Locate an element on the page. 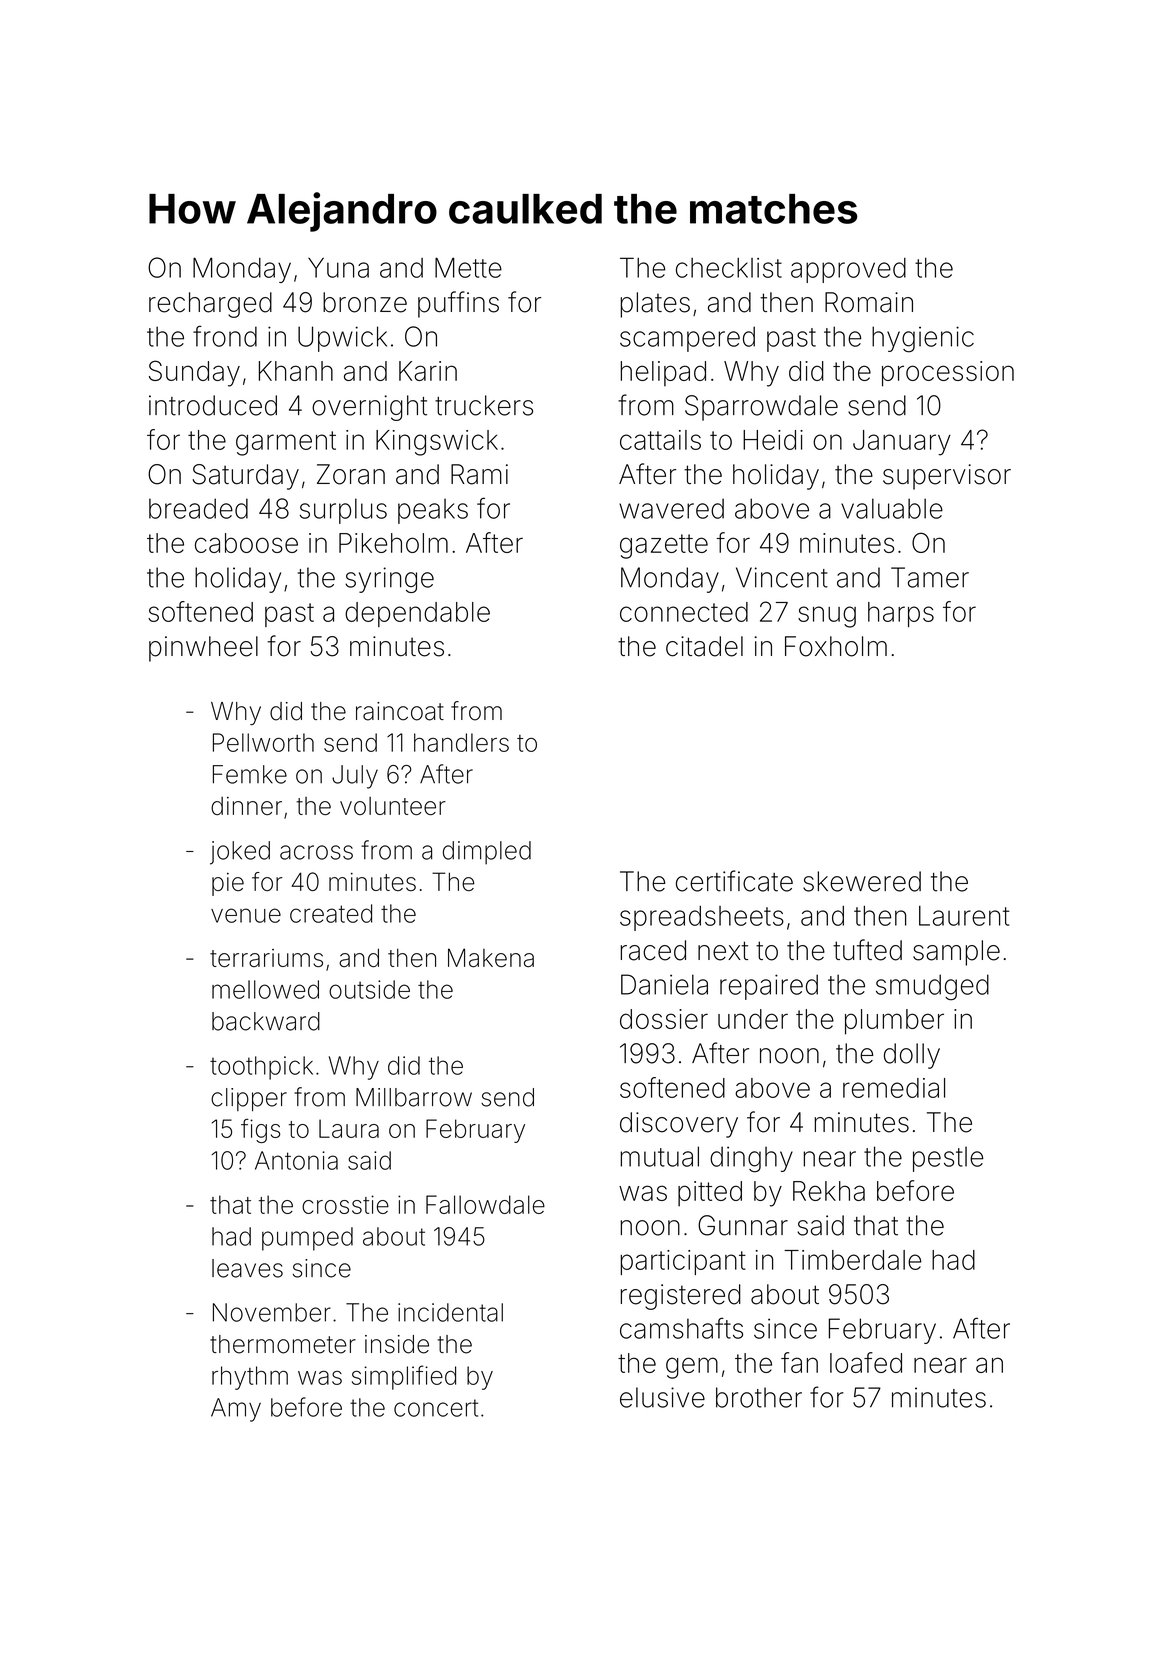 This page has width=1165, height=1654. Yuna is located at coordinates (338, 267).
